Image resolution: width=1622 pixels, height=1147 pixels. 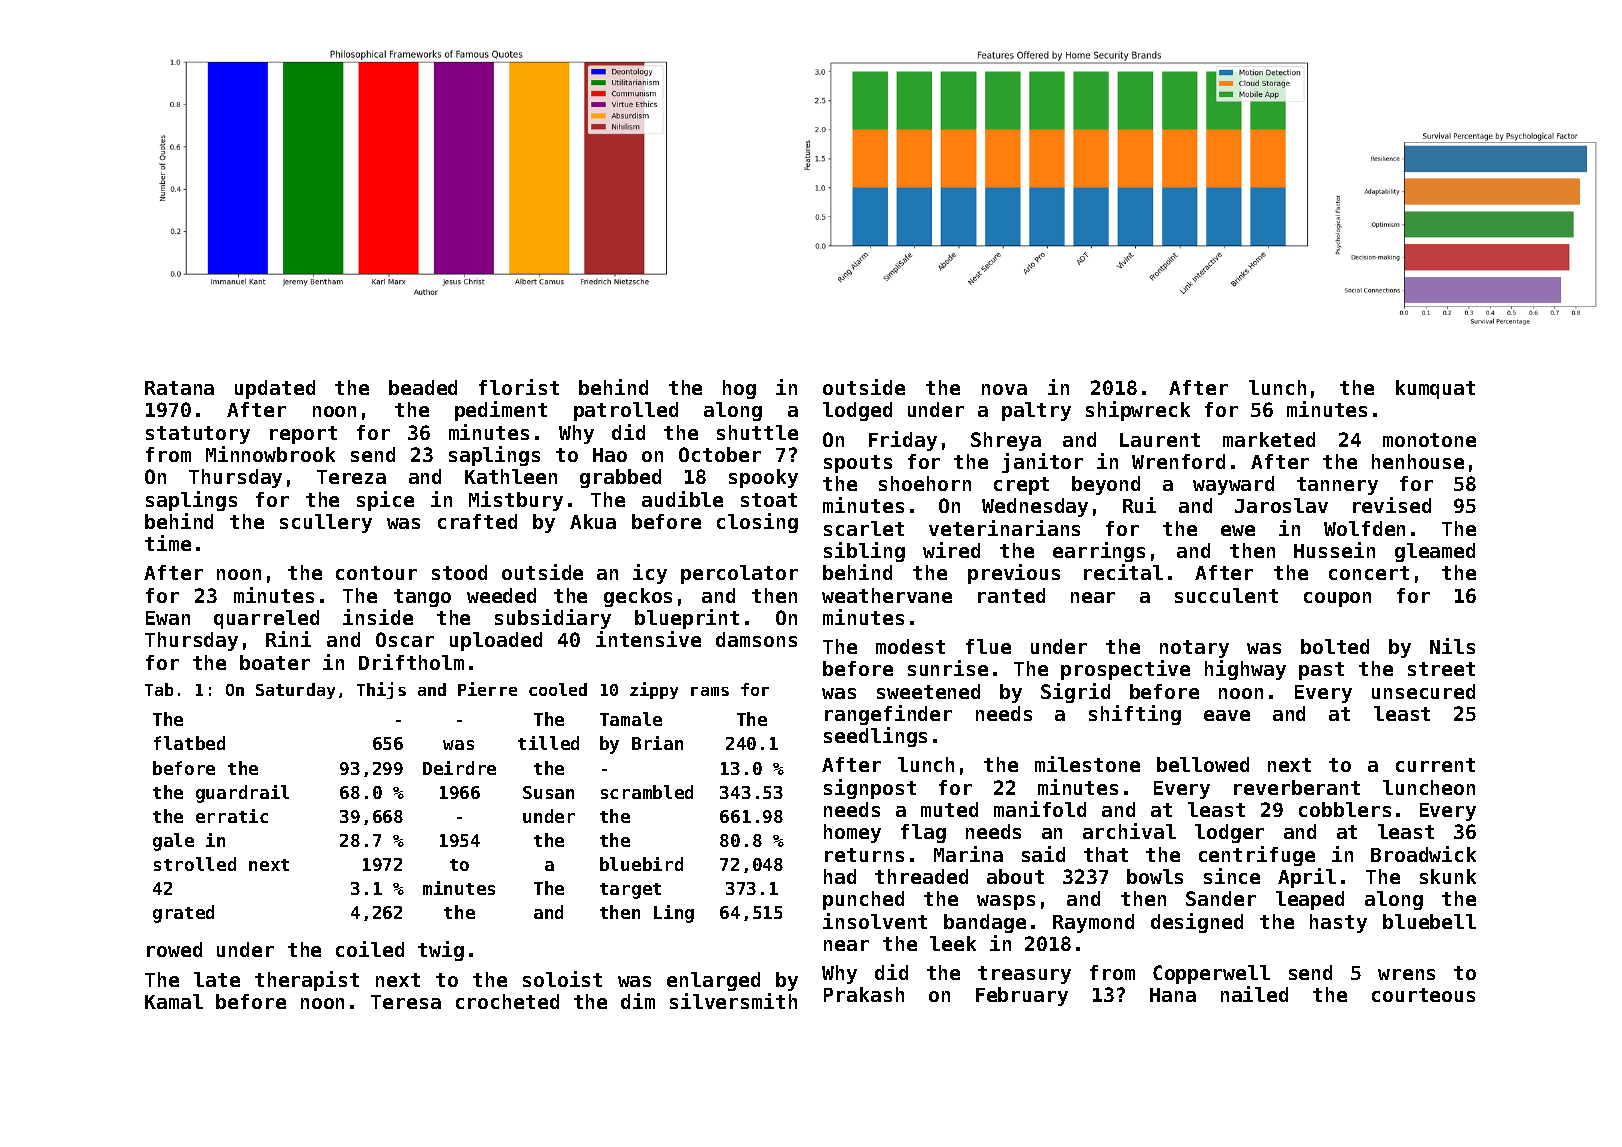 What do you see at coordinates (303, 435) in the screenshot?
I see `report` at bounding box center [303, 435].
